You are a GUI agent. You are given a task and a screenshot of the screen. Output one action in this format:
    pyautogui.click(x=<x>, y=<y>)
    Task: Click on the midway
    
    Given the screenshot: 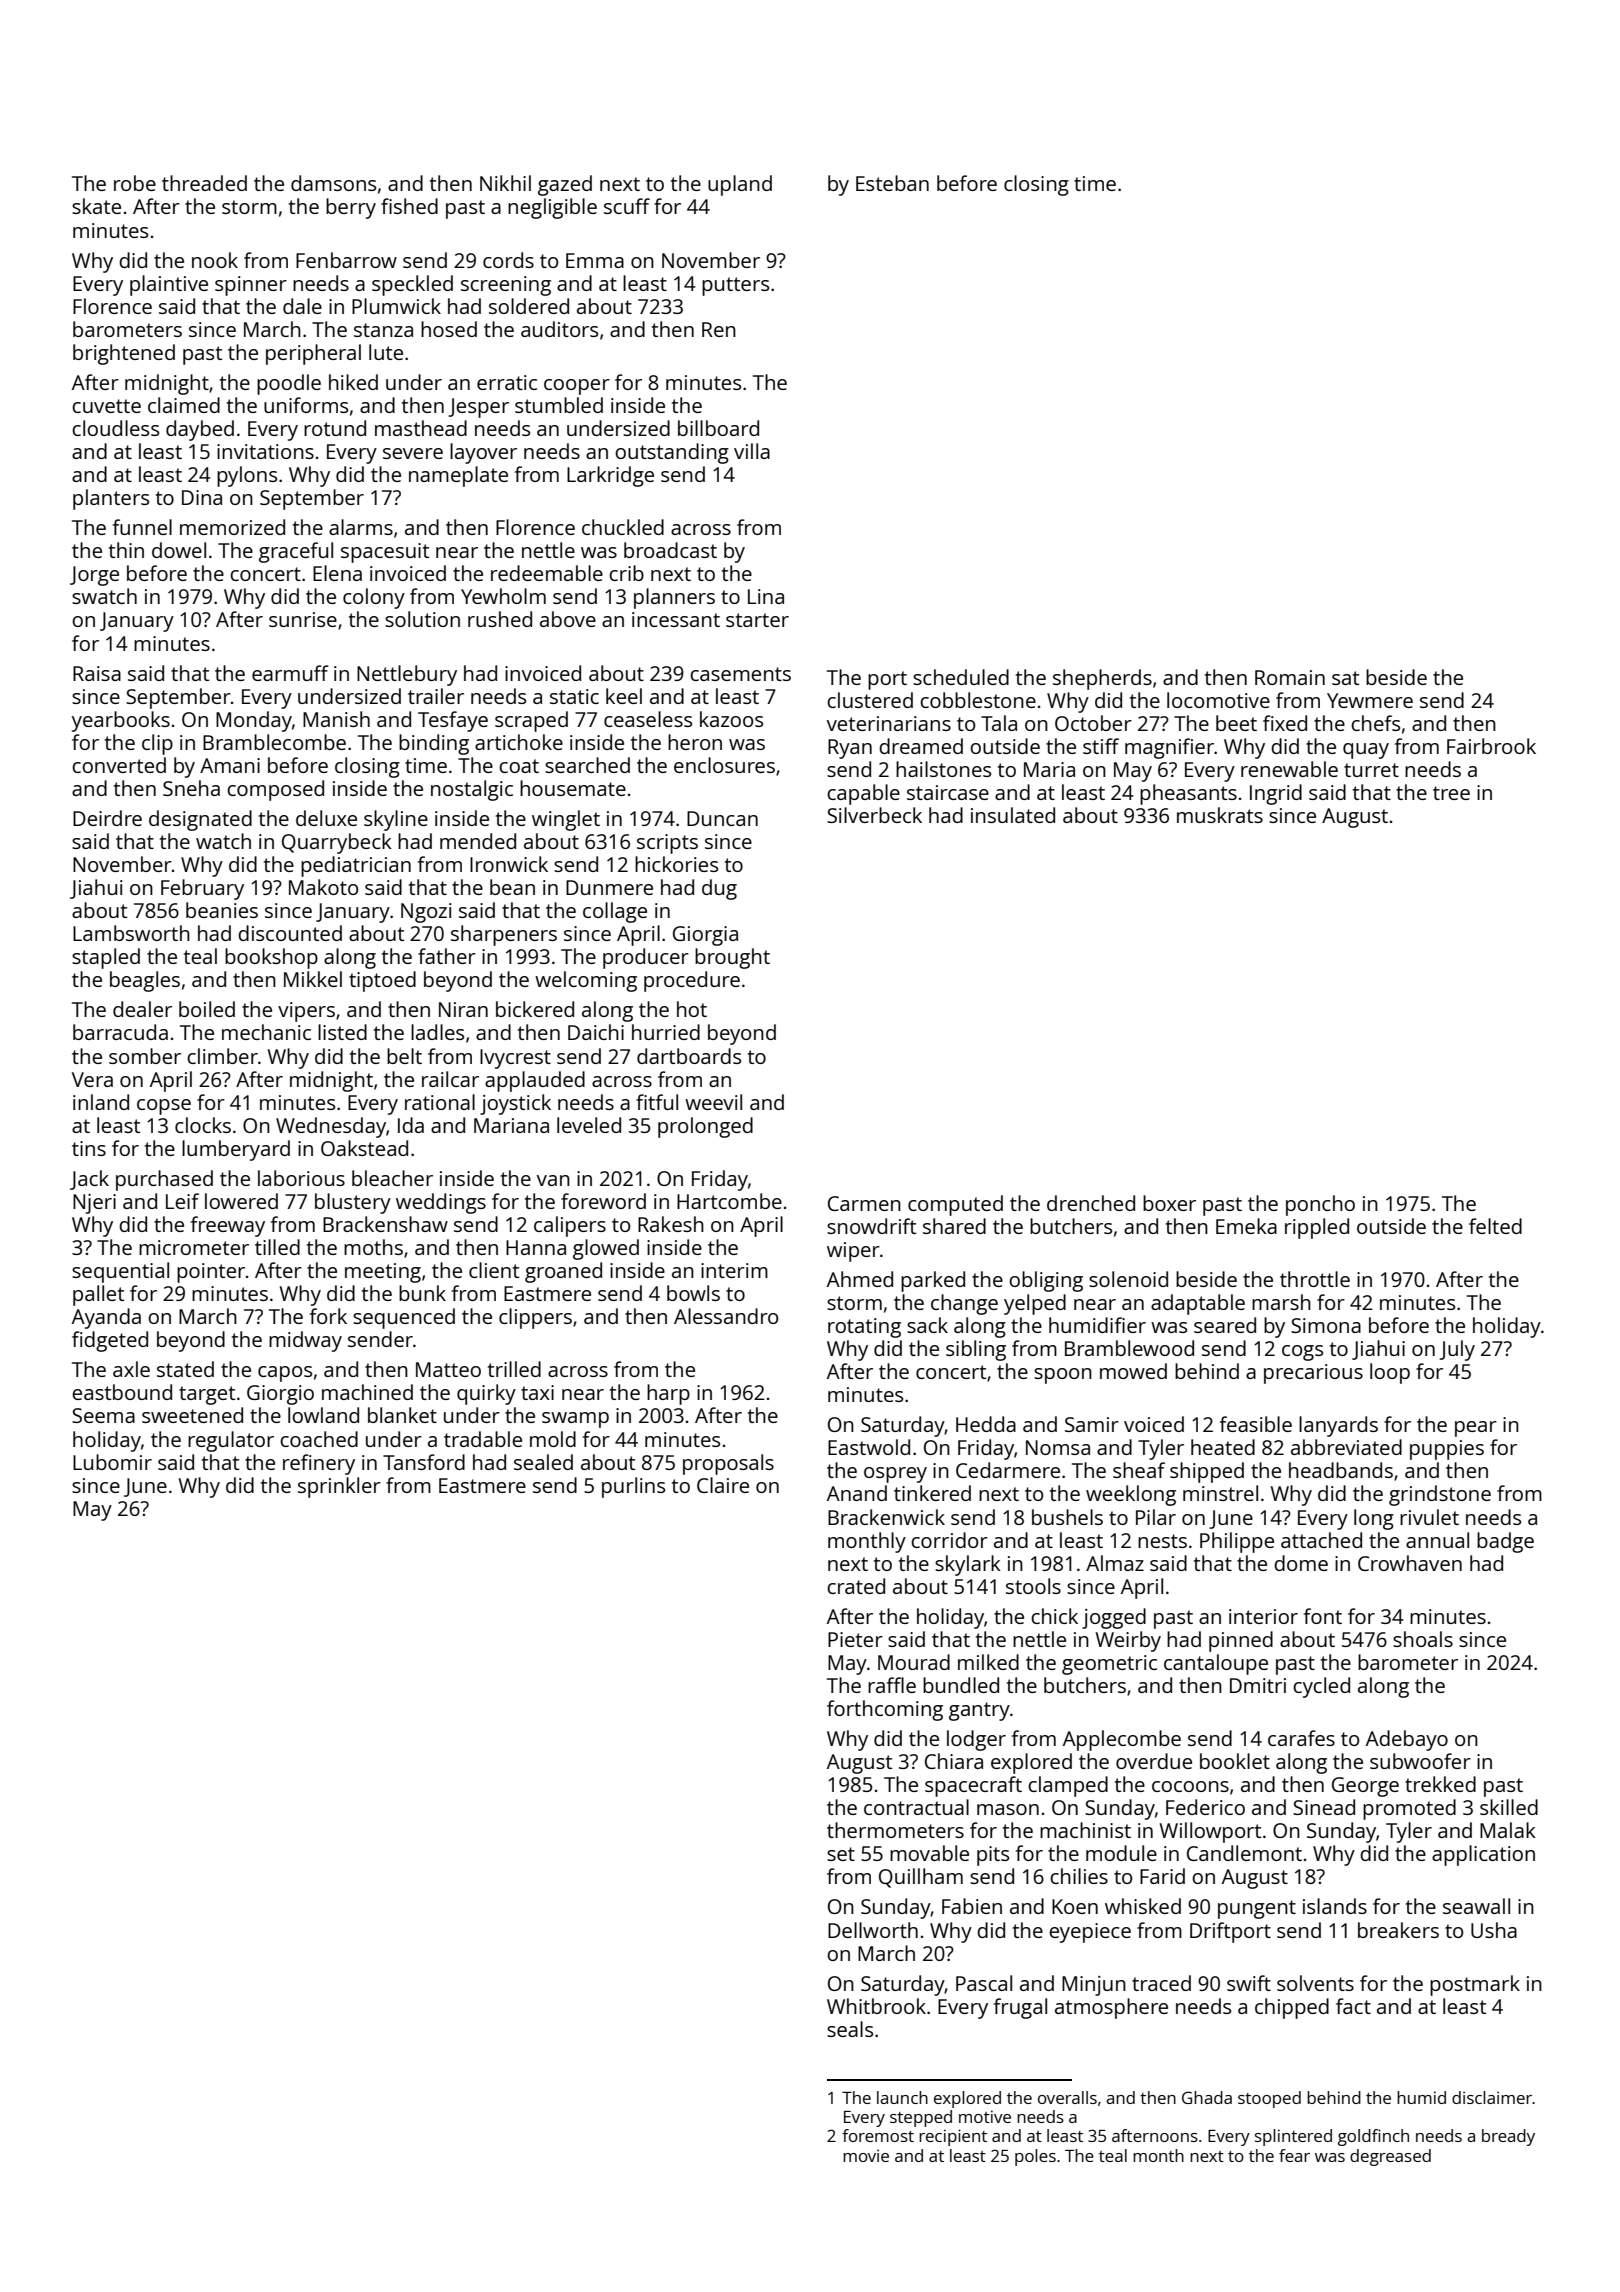 What is the action you would take?
    pyautogui.click(x=305, y=1341)
